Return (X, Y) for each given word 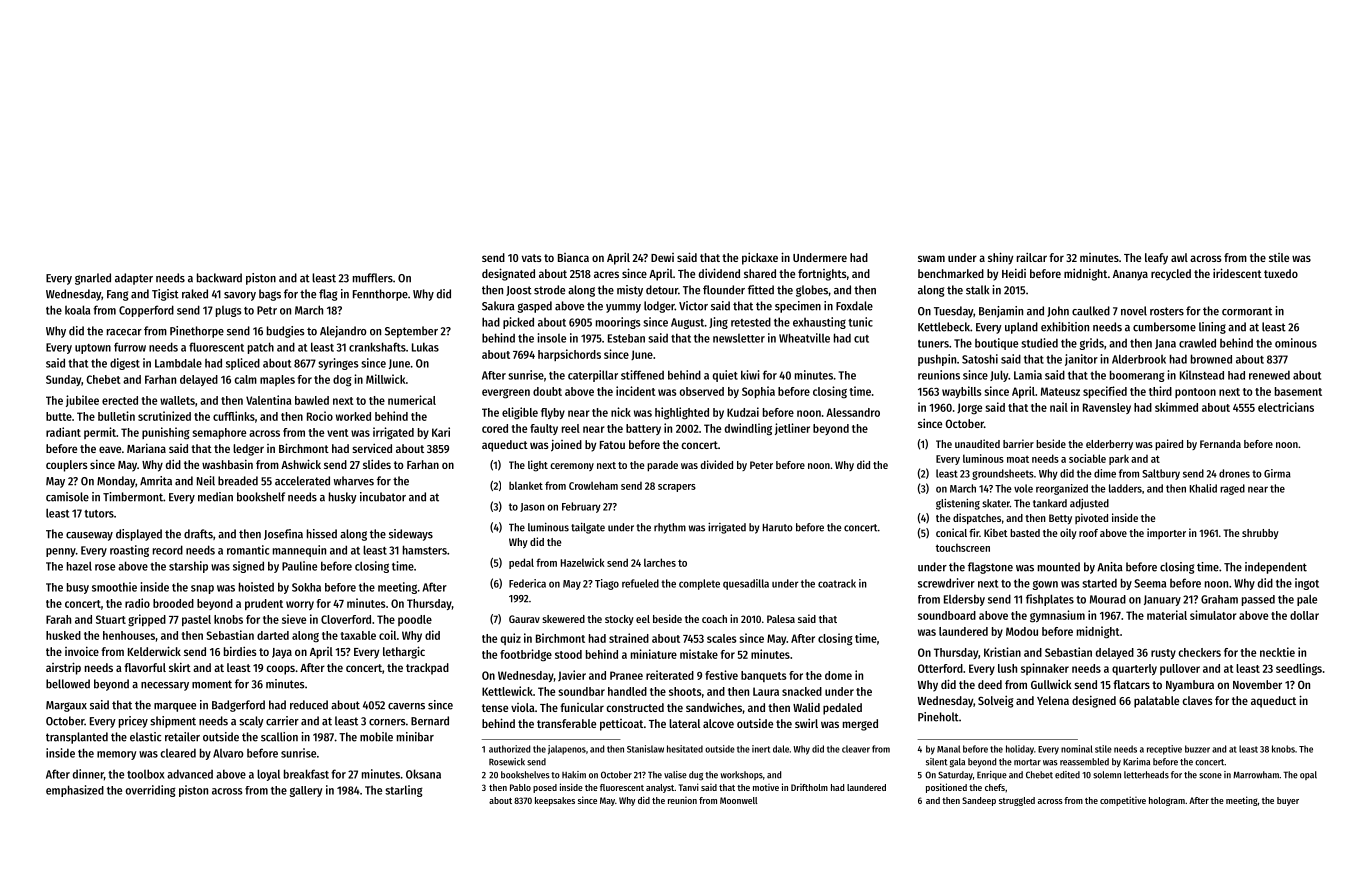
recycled (1171, 275)
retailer (182, 737)
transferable (566, 723)
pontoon (1195, 393)
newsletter (739, 338)
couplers (67, 466)
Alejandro (343, 332)
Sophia (758, 392)
